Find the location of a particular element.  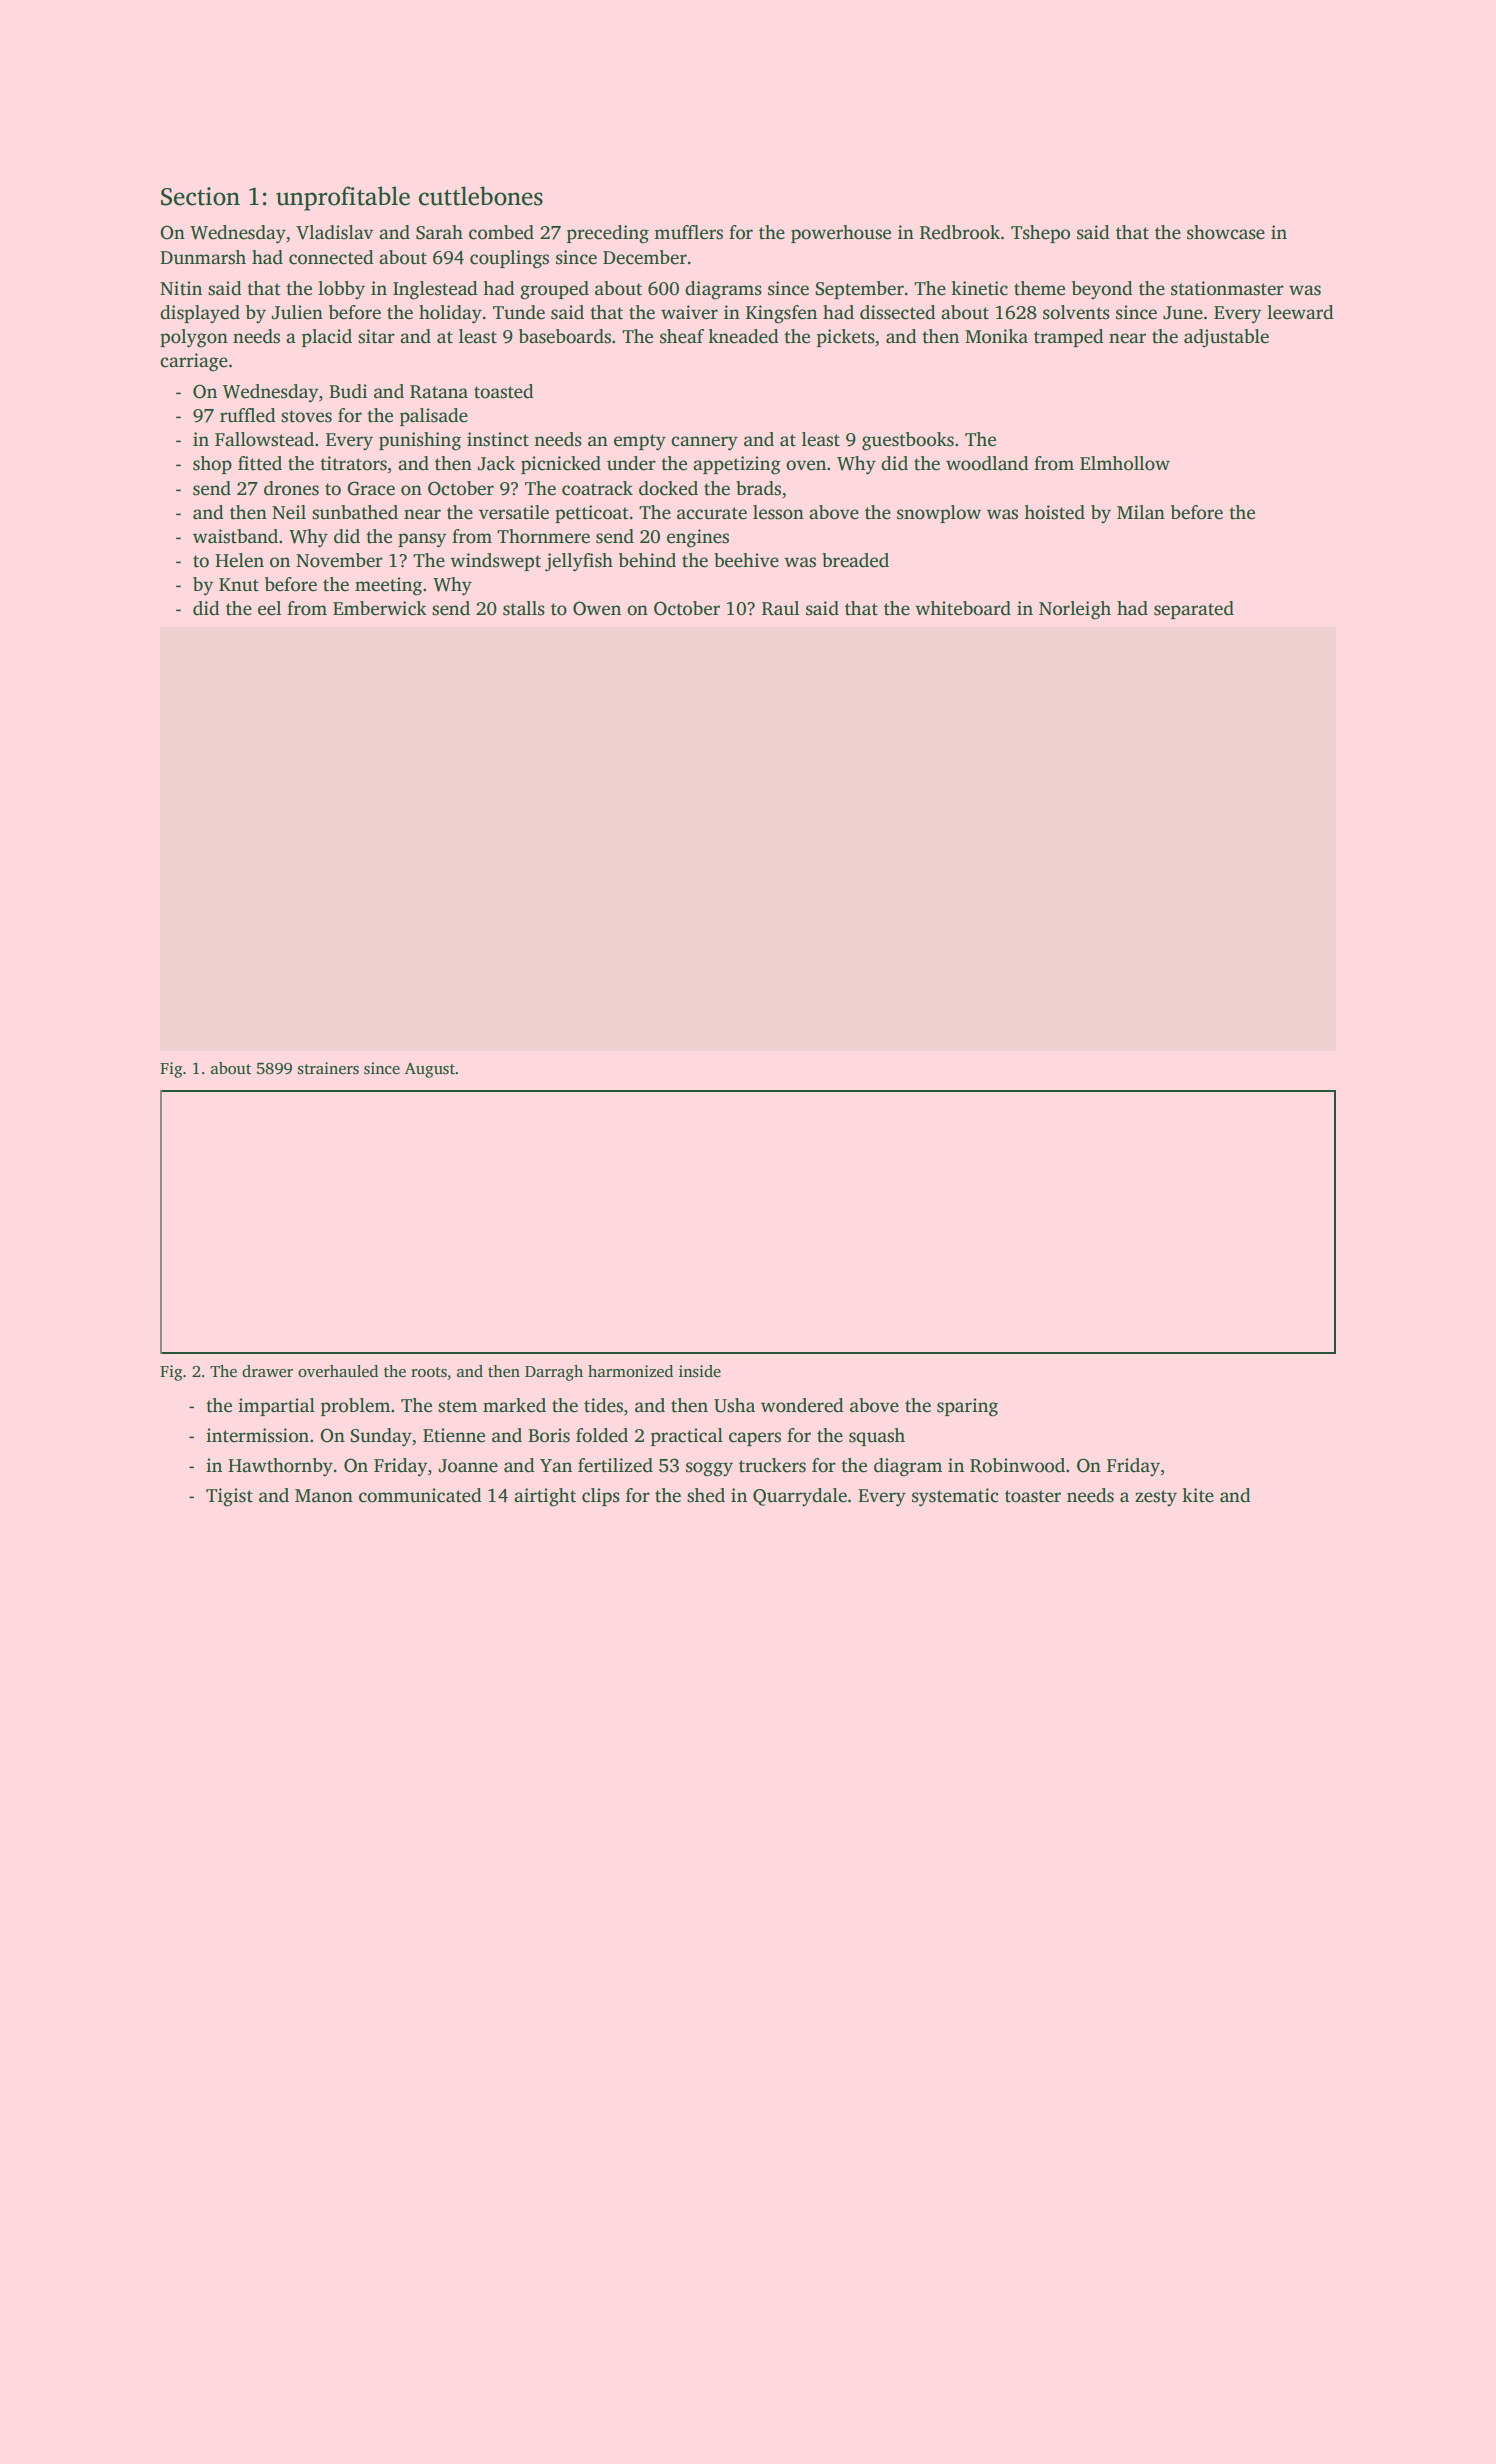

separated is located at coordinates (1194, 610).
